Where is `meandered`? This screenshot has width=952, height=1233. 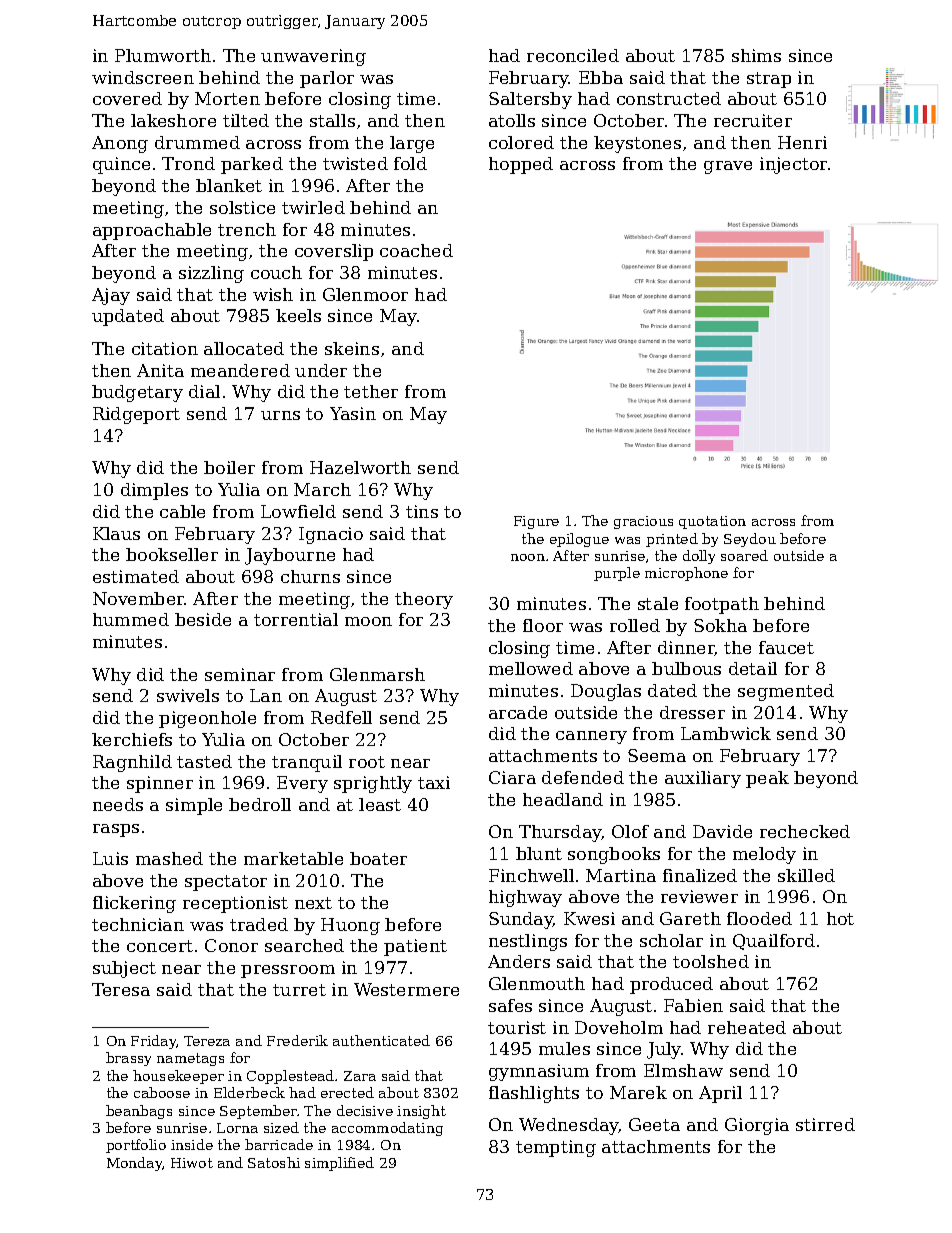 meandered is located at coordinates (240, 370).
